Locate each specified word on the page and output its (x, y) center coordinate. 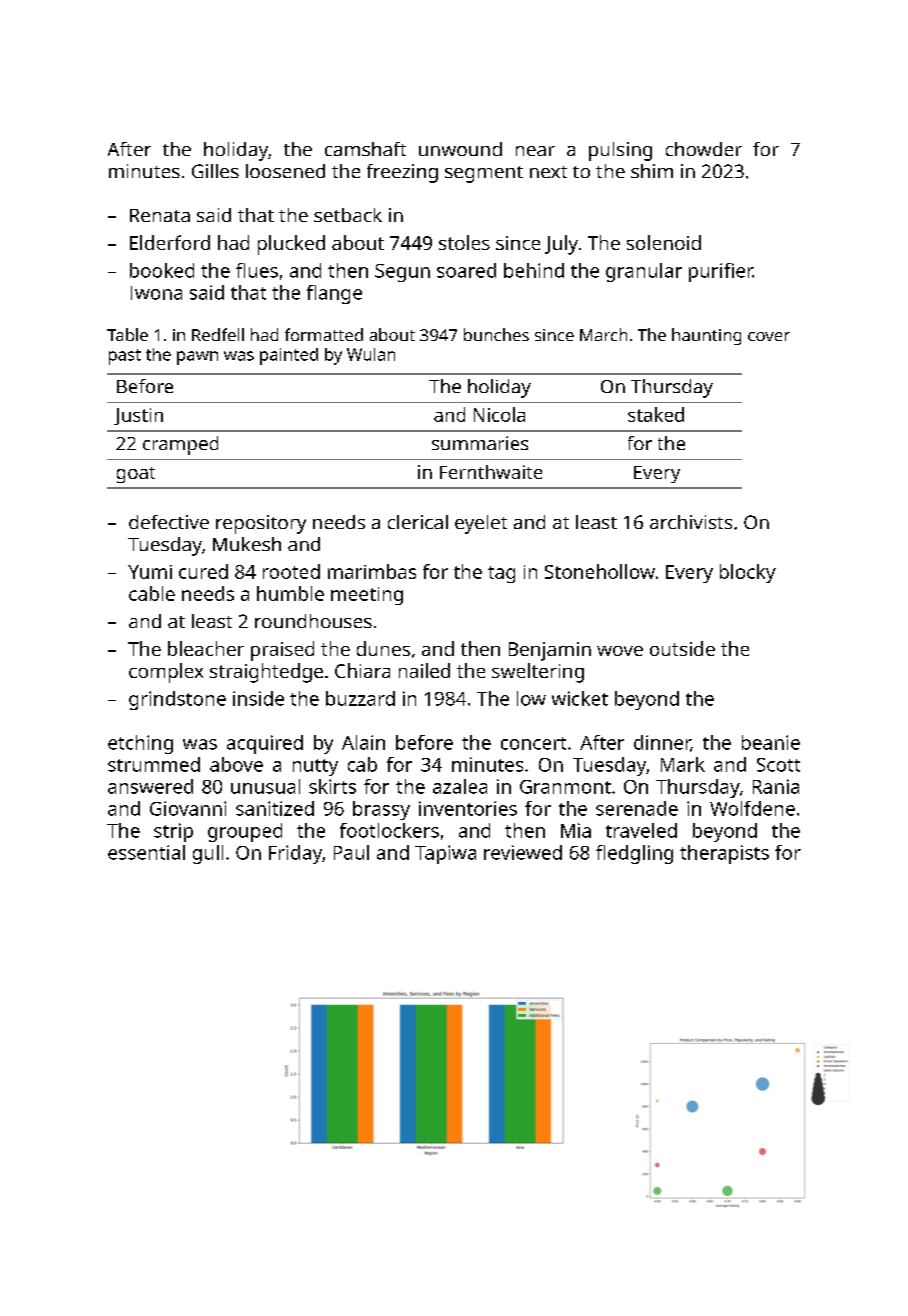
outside (682, 648)
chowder (704, 149)
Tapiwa (445, 854)
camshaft (365, 149)
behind (534, 270)
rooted (291, 571)
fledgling (634, 854)
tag (501, 574)
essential (146, 852)
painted (289, 356)
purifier (721, 272)
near (535, 151)
